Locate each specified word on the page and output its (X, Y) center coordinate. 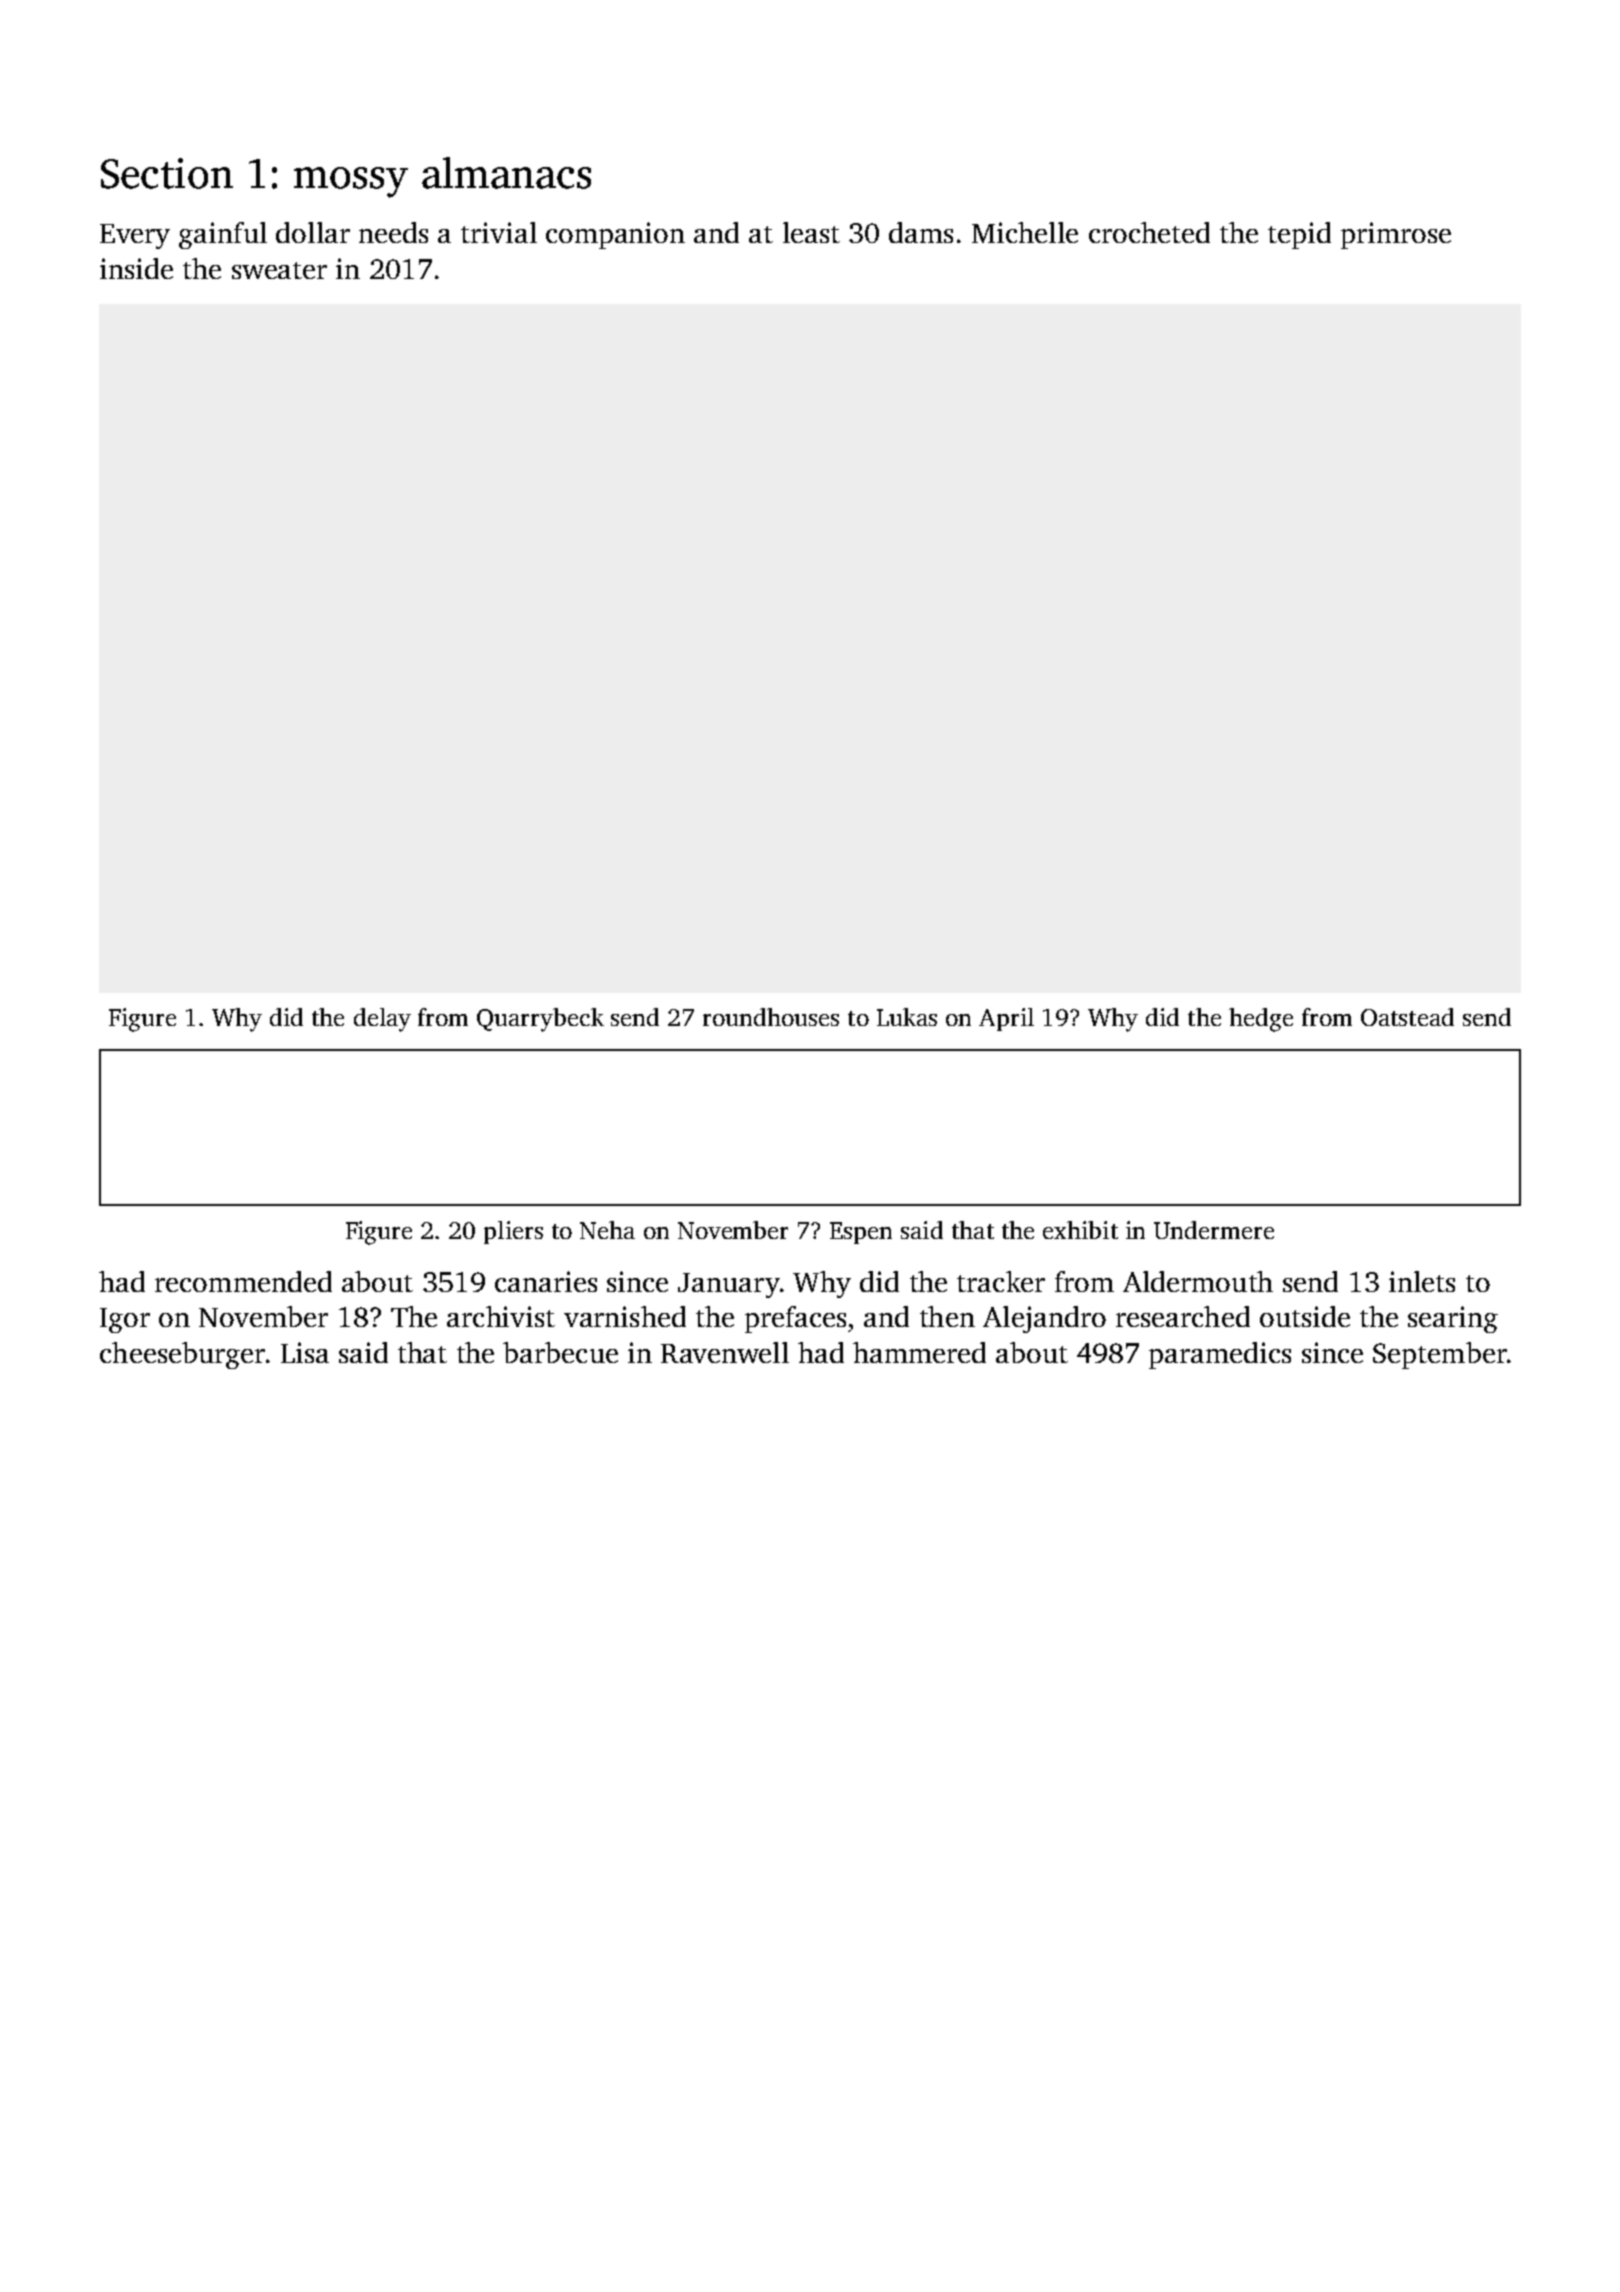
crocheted (1149, 232)
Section (167, 173)
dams (921, 232)
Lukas (907, 1017)
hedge (1261, 1020)
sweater (279, 270)
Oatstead (1407, 1017)
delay (382, 1020)
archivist (501, 1316)
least (811, 232)
